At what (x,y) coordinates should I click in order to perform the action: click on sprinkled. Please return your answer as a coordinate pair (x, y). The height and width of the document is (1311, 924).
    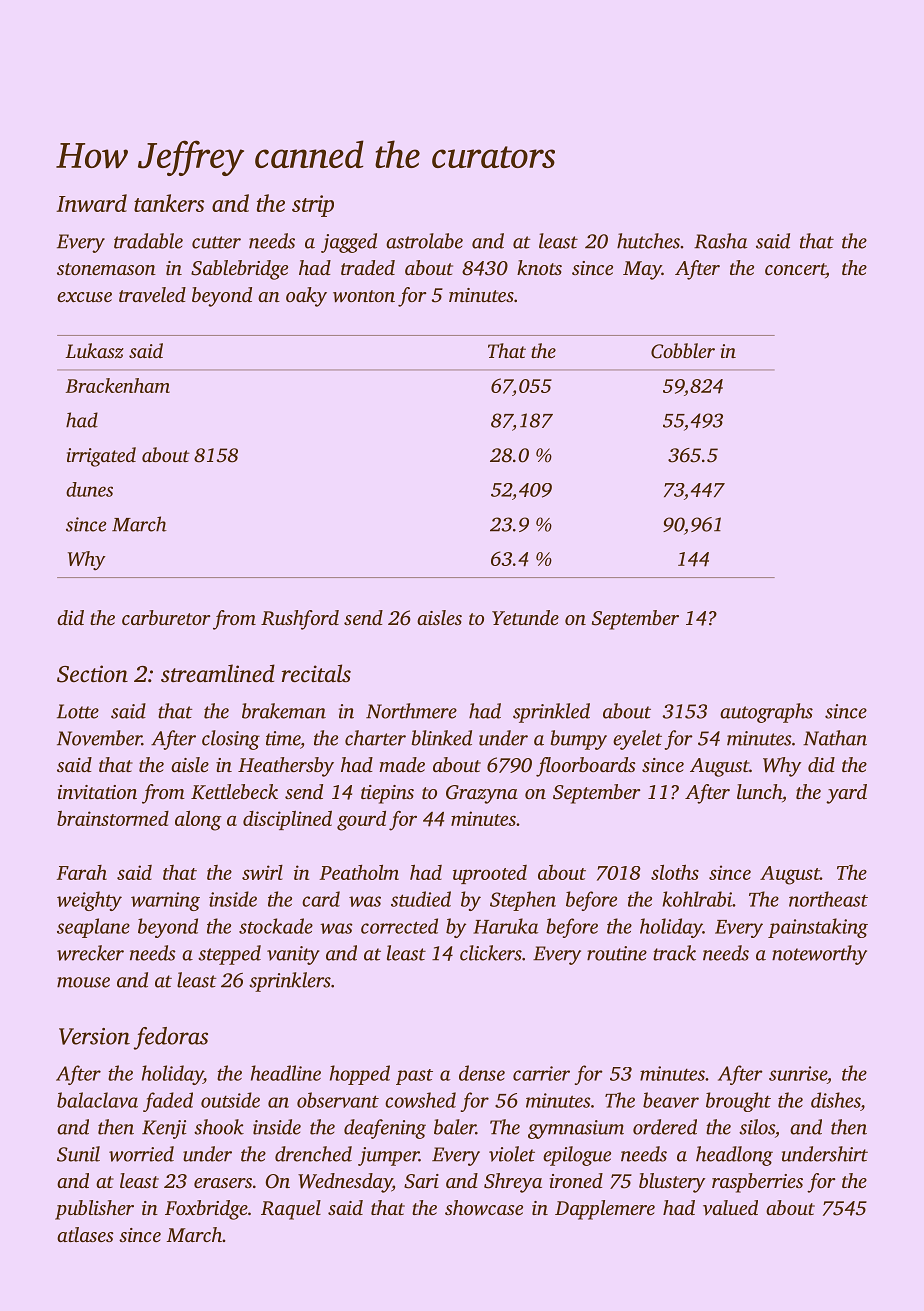
    Looking at the image, I should click on (551, 713).
